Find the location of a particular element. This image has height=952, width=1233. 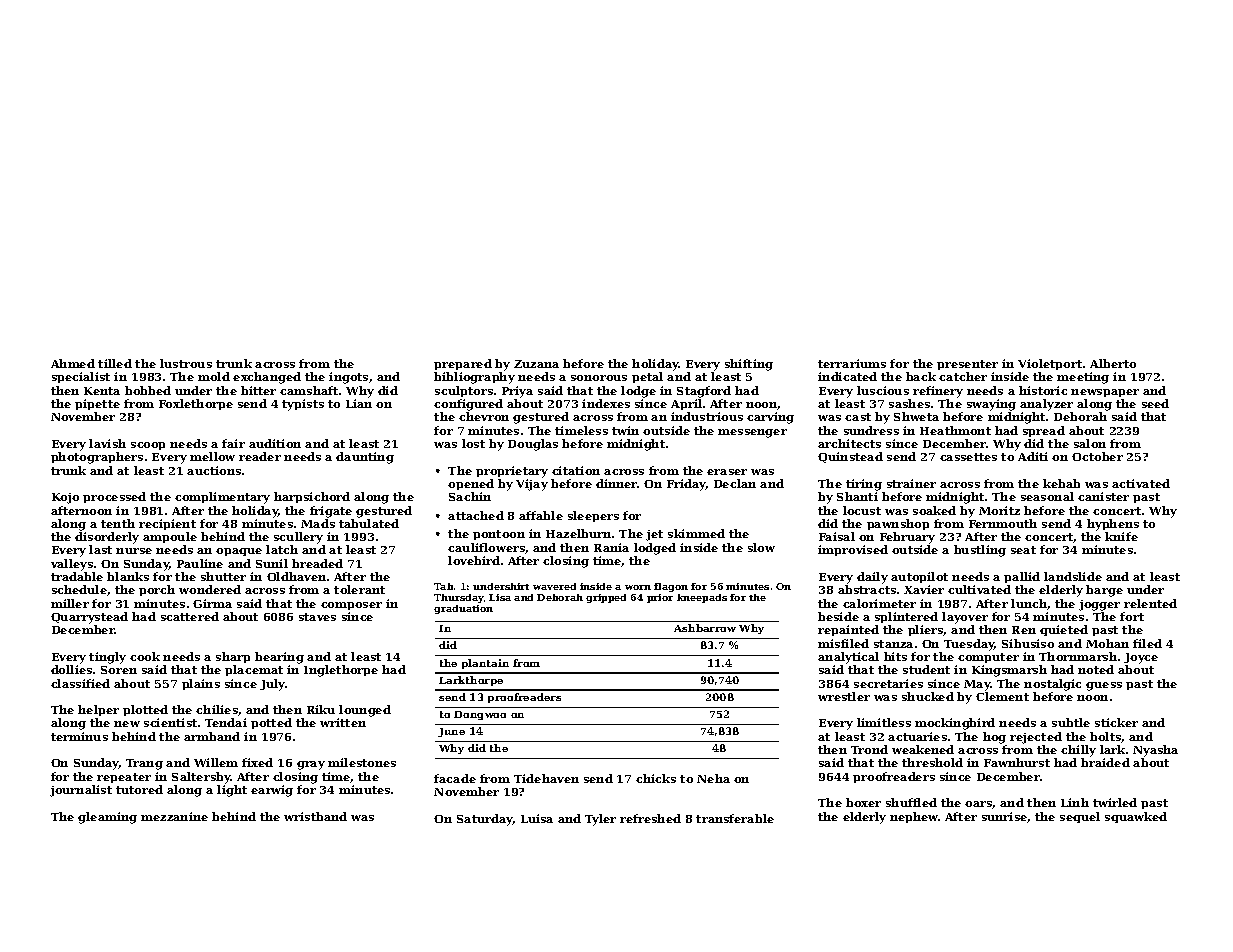

mezzanine is located at coordinates (174, 816).
